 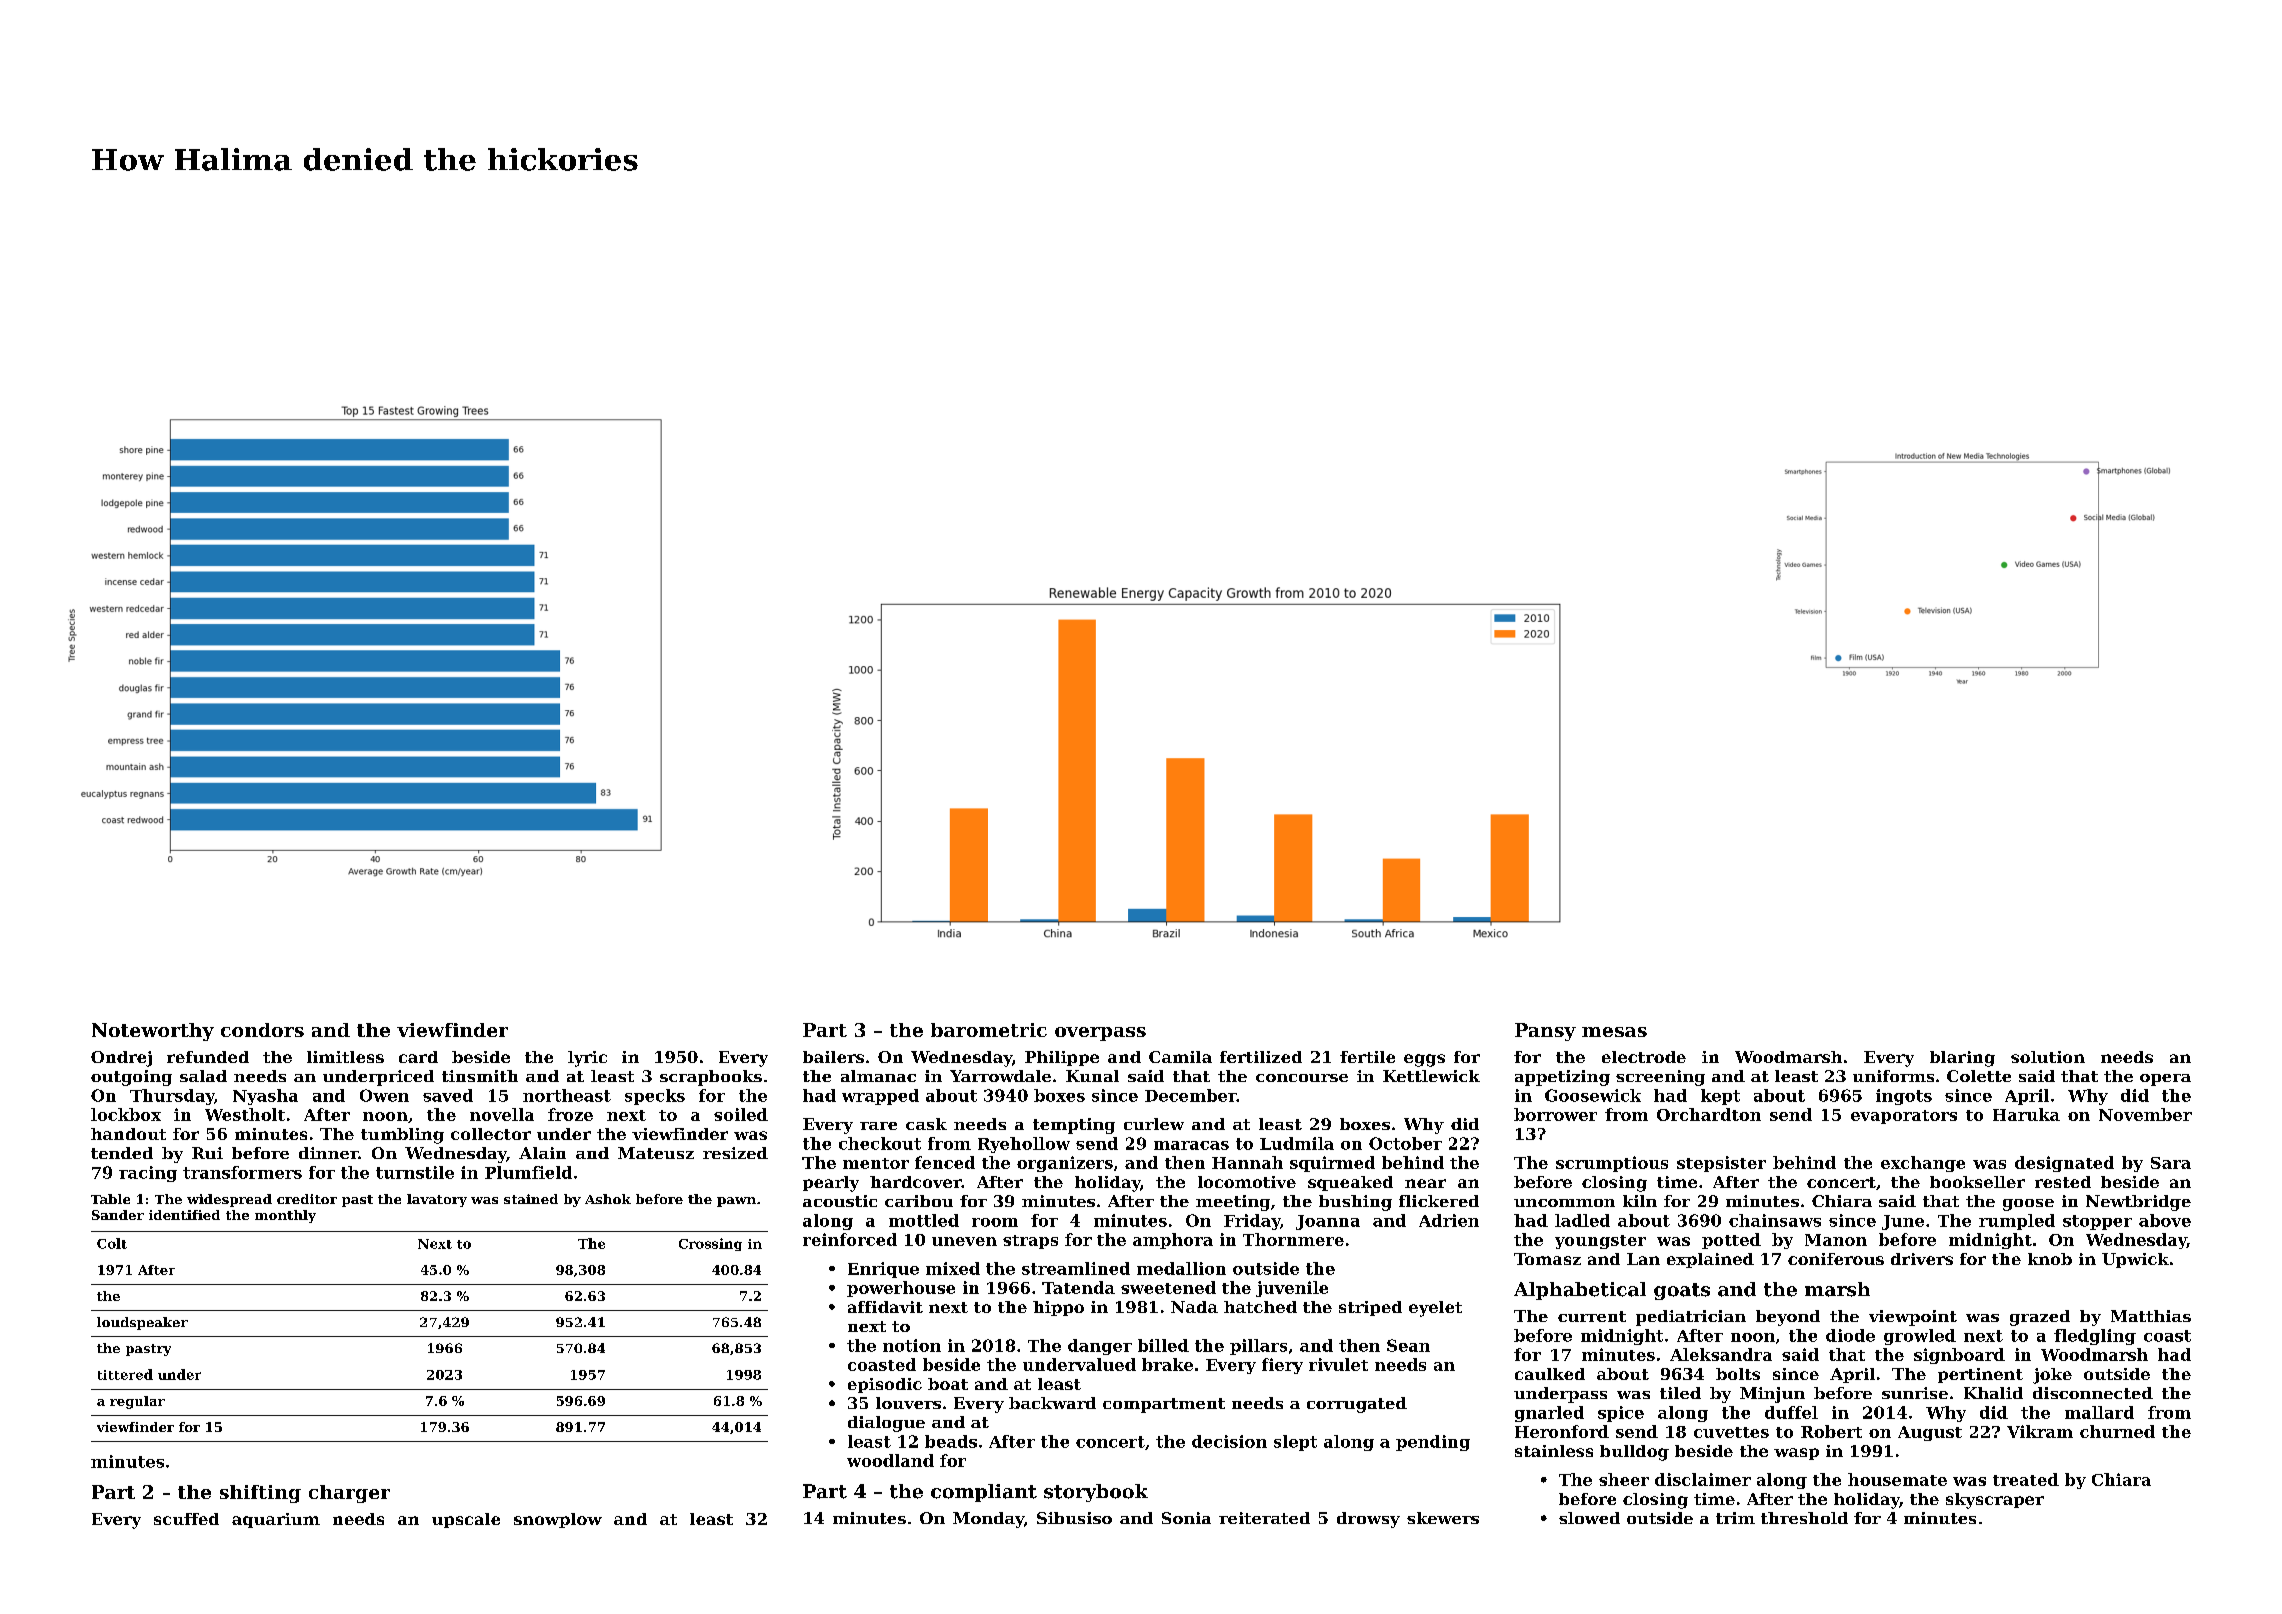 I want to click on barometric, so click(x=989, y=1030).
